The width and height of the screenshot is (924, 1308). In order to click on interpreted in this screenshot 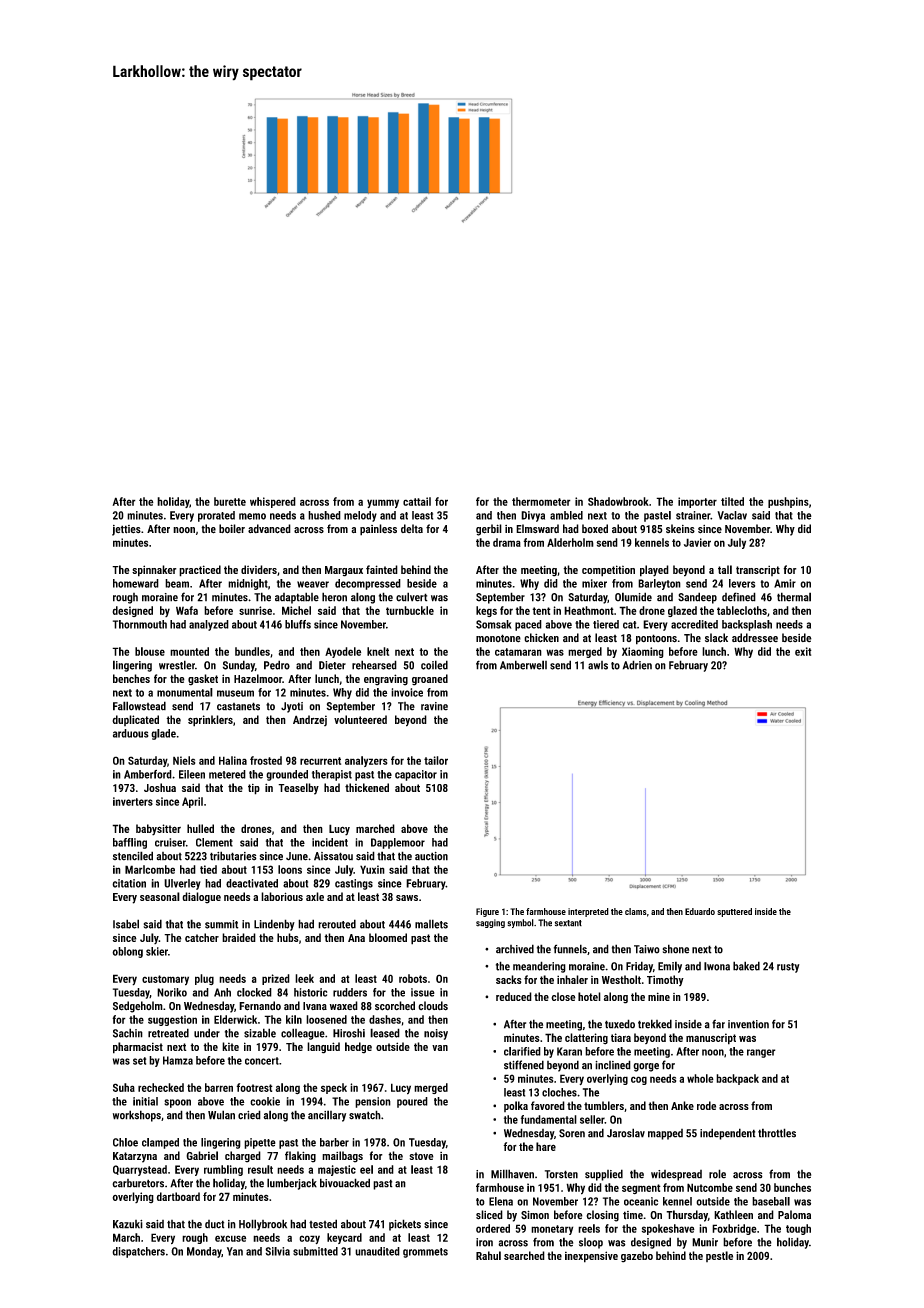, I will do `click(588, 912)`.
